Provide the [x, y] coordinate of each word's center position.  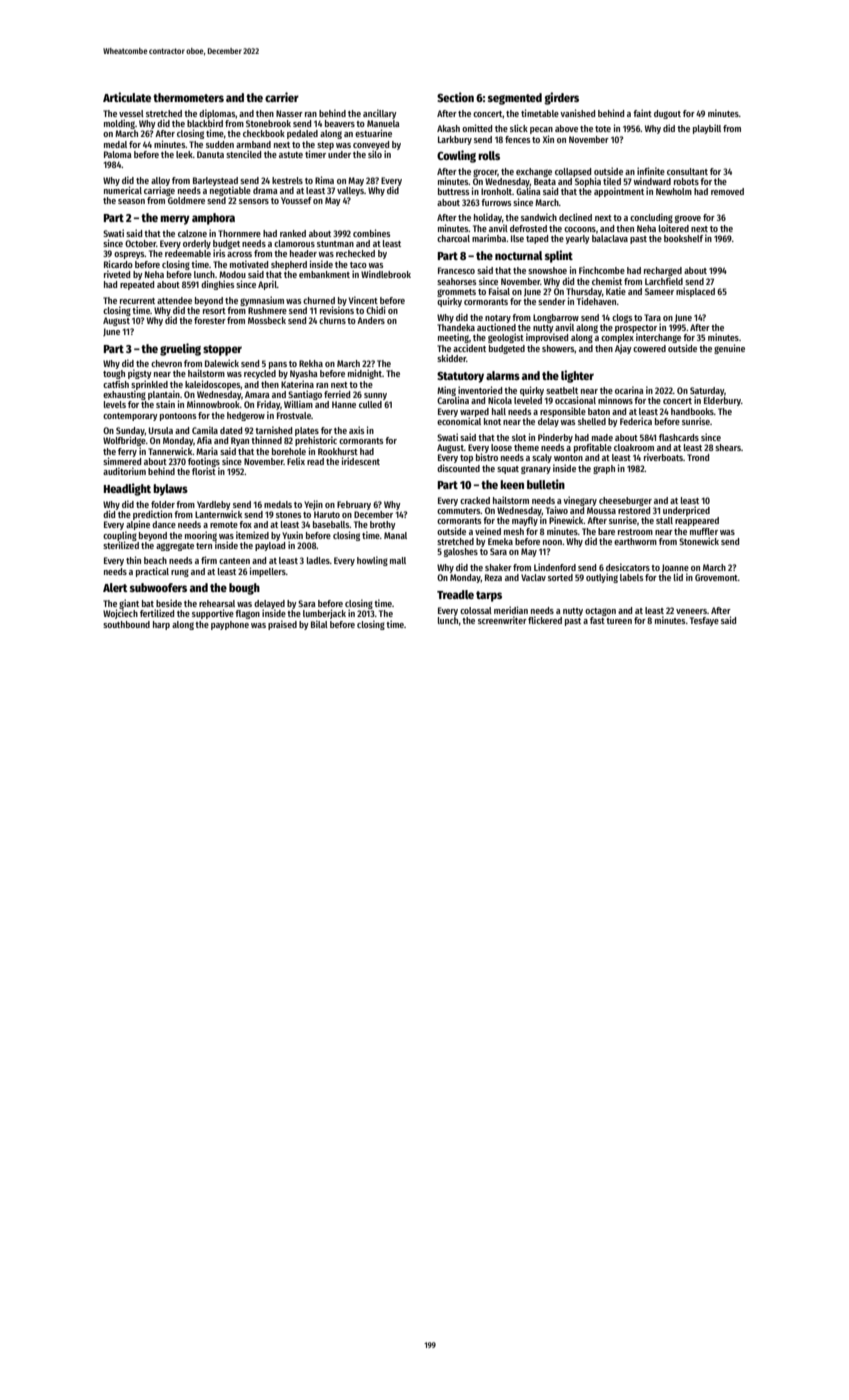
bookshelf [683, 238]
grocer [485, 173]
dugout [667, 114]
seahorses [456, 281]
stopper [222, 350]
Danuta [210, 154]
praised [282, 625]
